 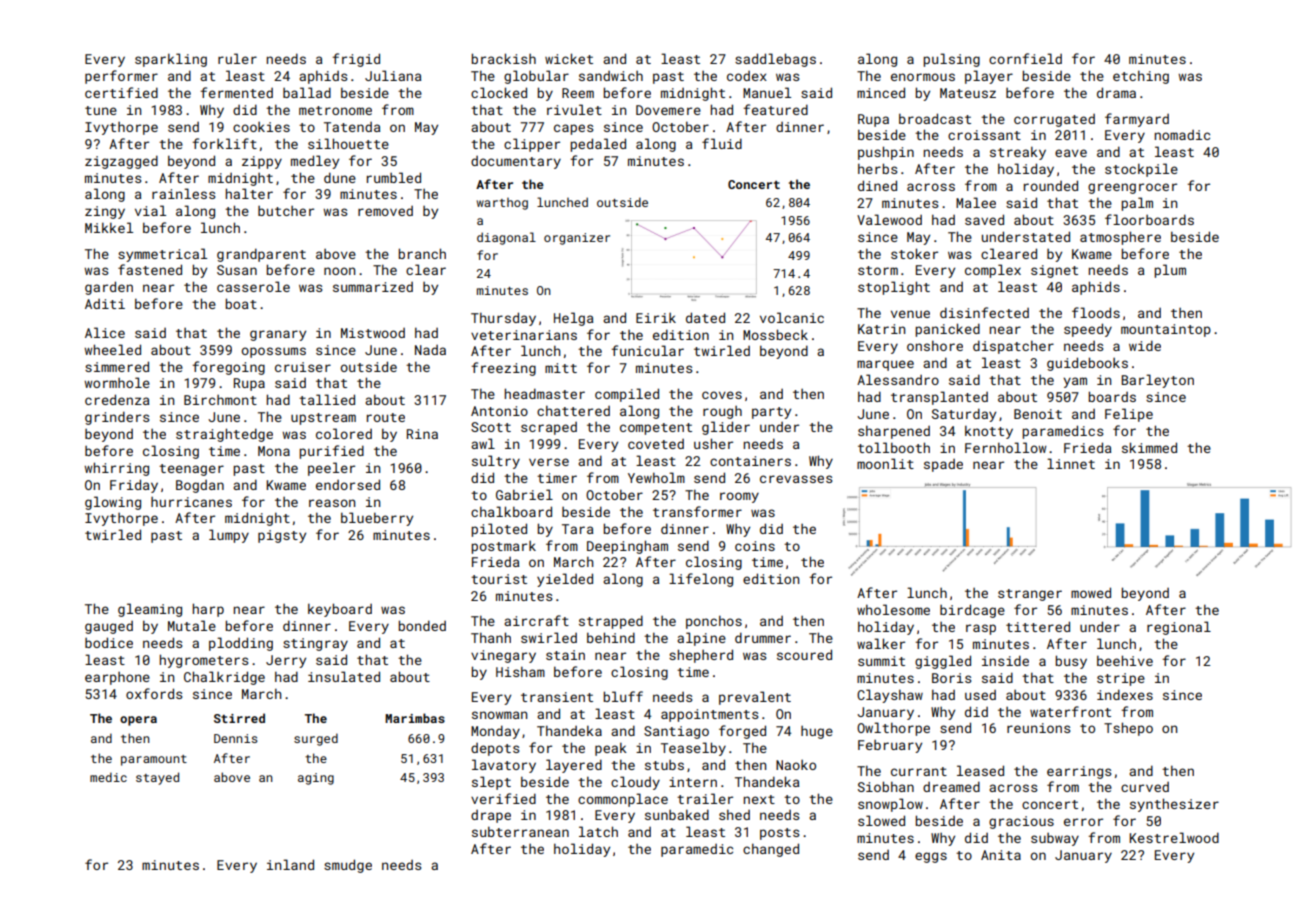 I want to click on party, so click(x=771, y=413).
